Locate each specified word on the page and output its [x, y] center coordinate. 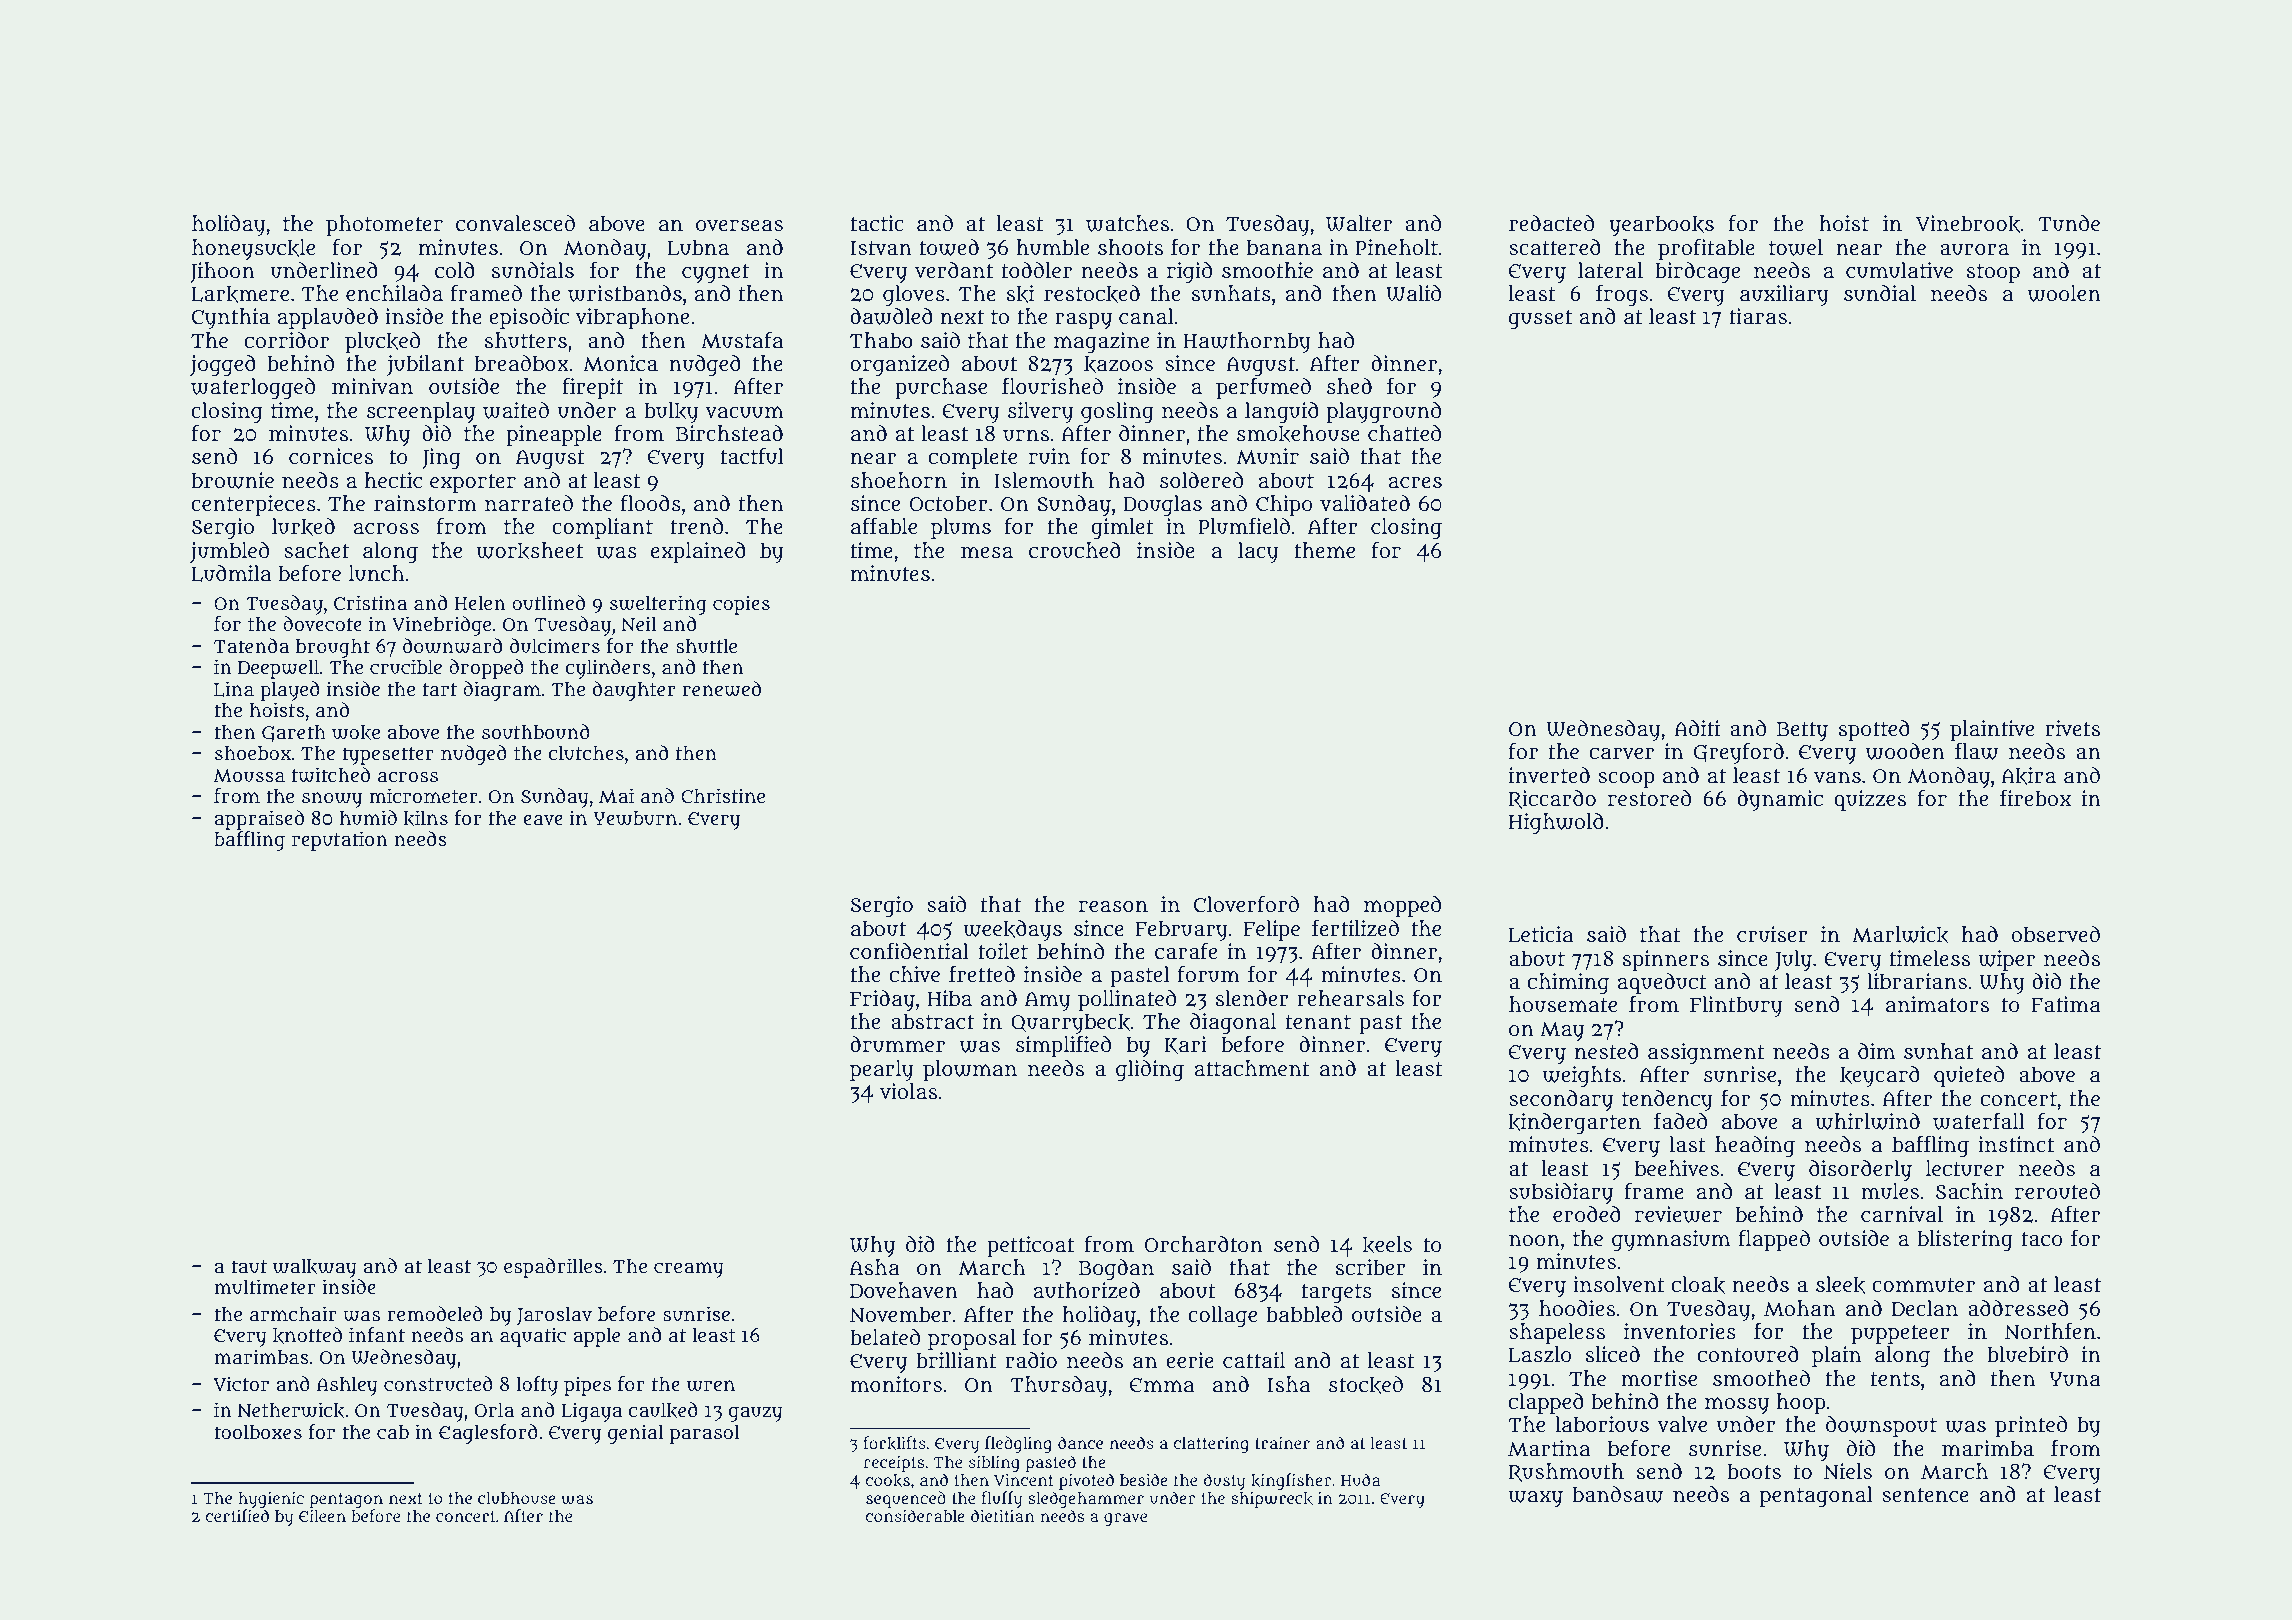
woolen [2064, 293]
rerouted [2057, 1191]
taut [249, 1267]
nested [1607, 1051]
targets [1336, 1293]
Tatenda [251, 645]
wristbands [625, 293]
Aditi [1697, 728]
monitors [896, 1384]
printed [2031, 1426]
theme [1324, 550]
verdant [954, 270]
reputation [340, 841]
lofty [537, 1386]
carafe [1186, 950]
